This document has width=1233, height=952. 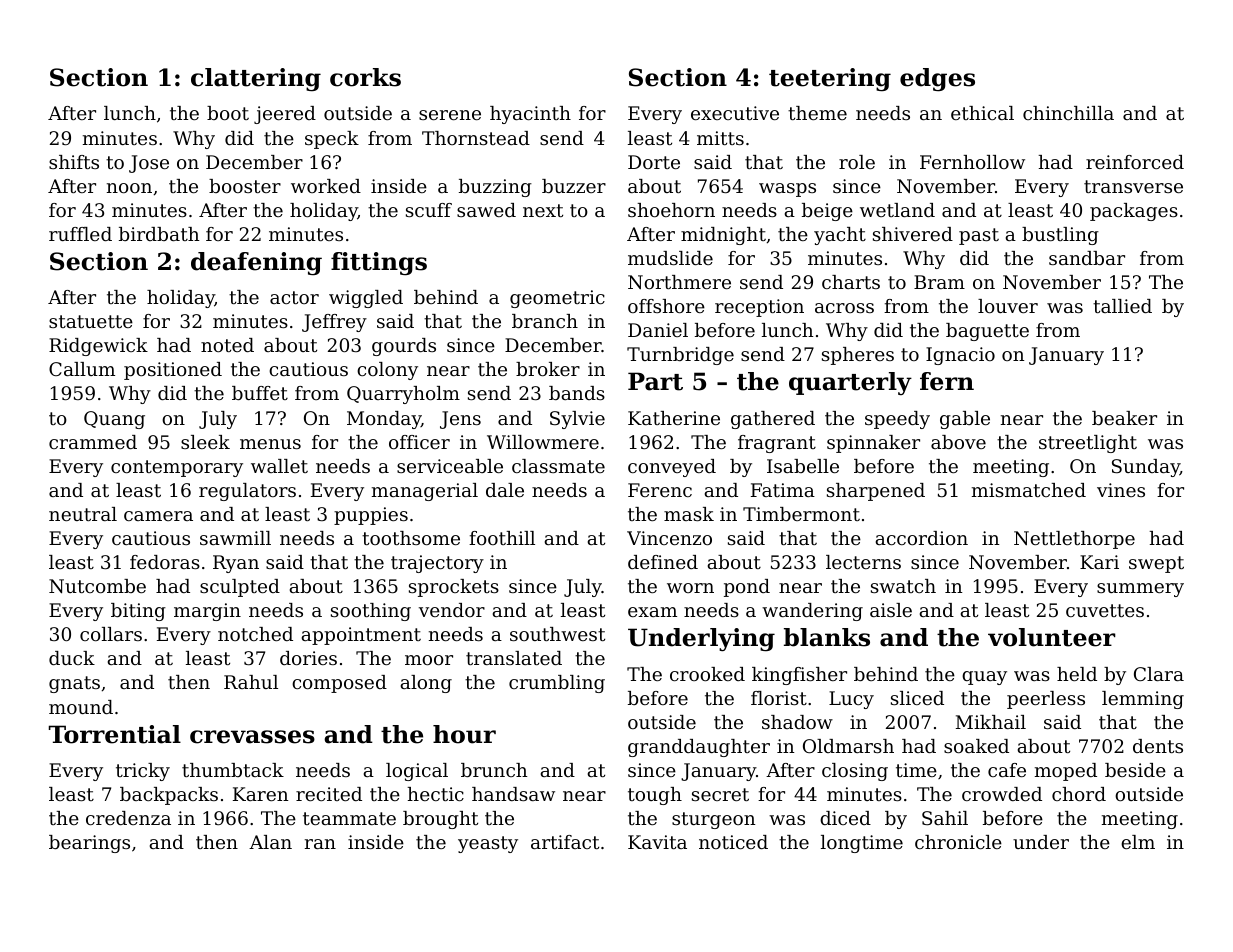 What do you see at coordinates (855, 772) in the document?
I see `closing` at bounding box center [855, 772].
